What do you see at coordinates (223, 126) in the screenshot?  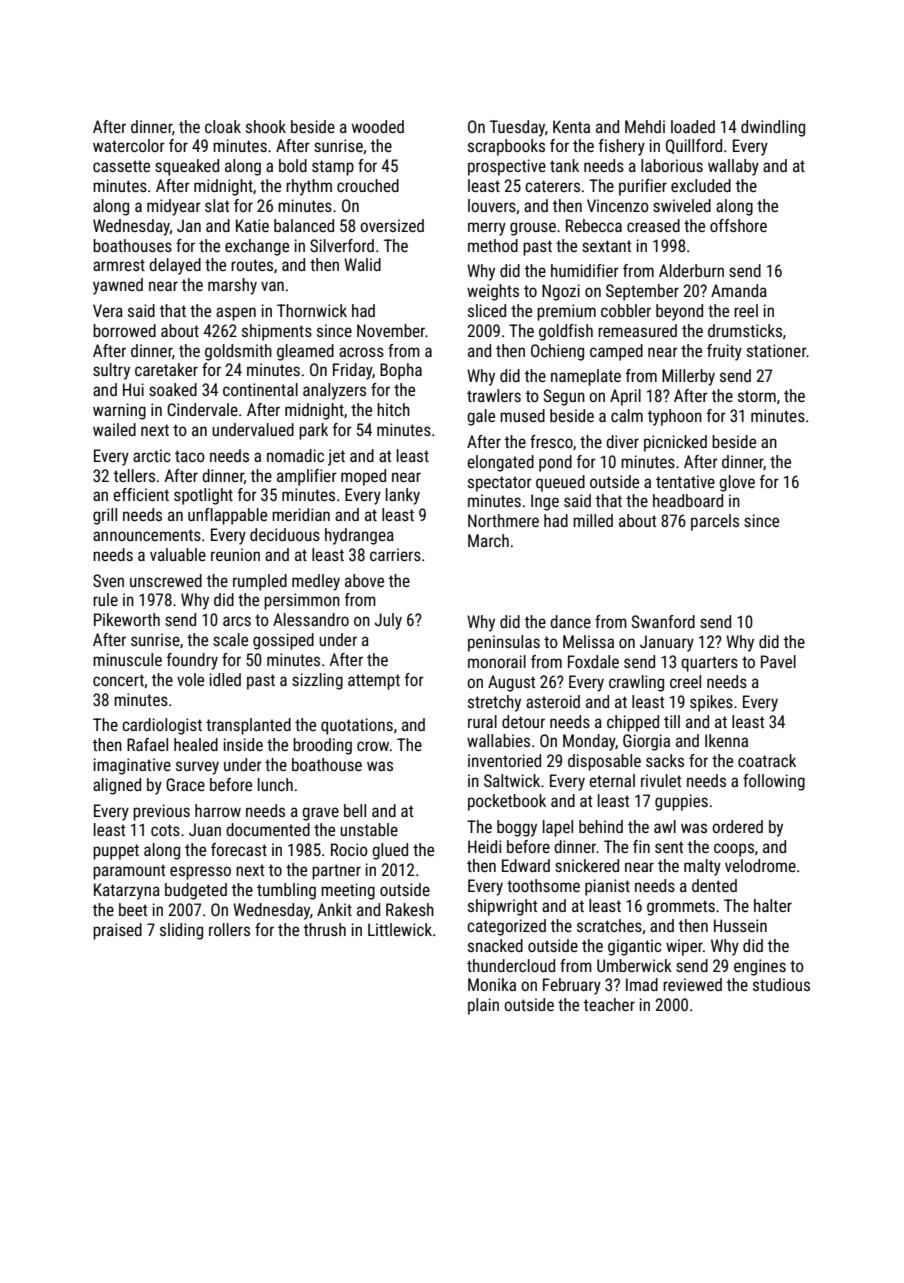 I see `cloak` at bounding box center [223, 126].
